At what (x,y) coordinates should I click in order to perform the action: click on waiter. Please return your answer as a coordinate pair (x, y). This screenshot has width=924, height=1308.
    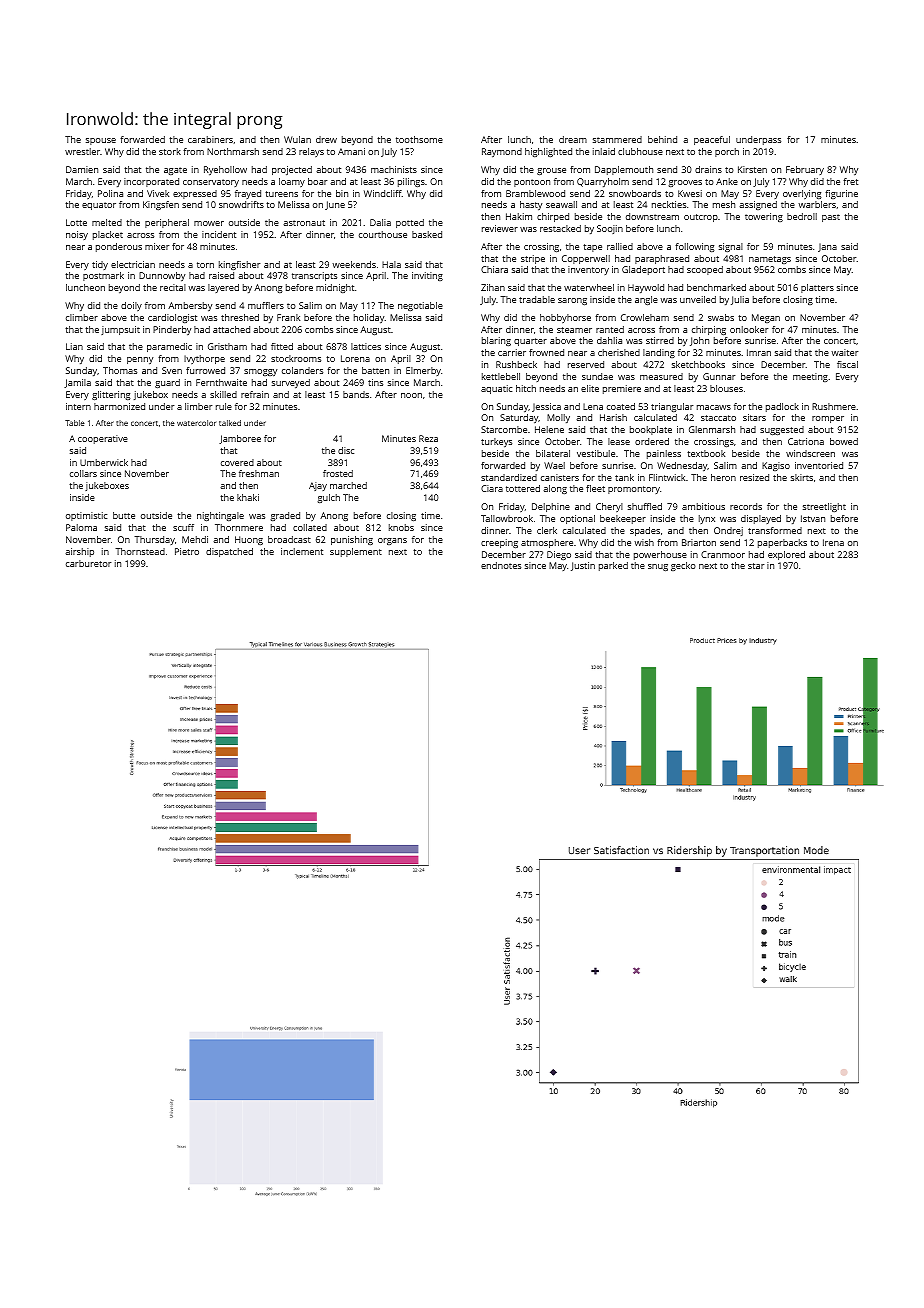
    Looking at the image, I should click on (844, 352).
